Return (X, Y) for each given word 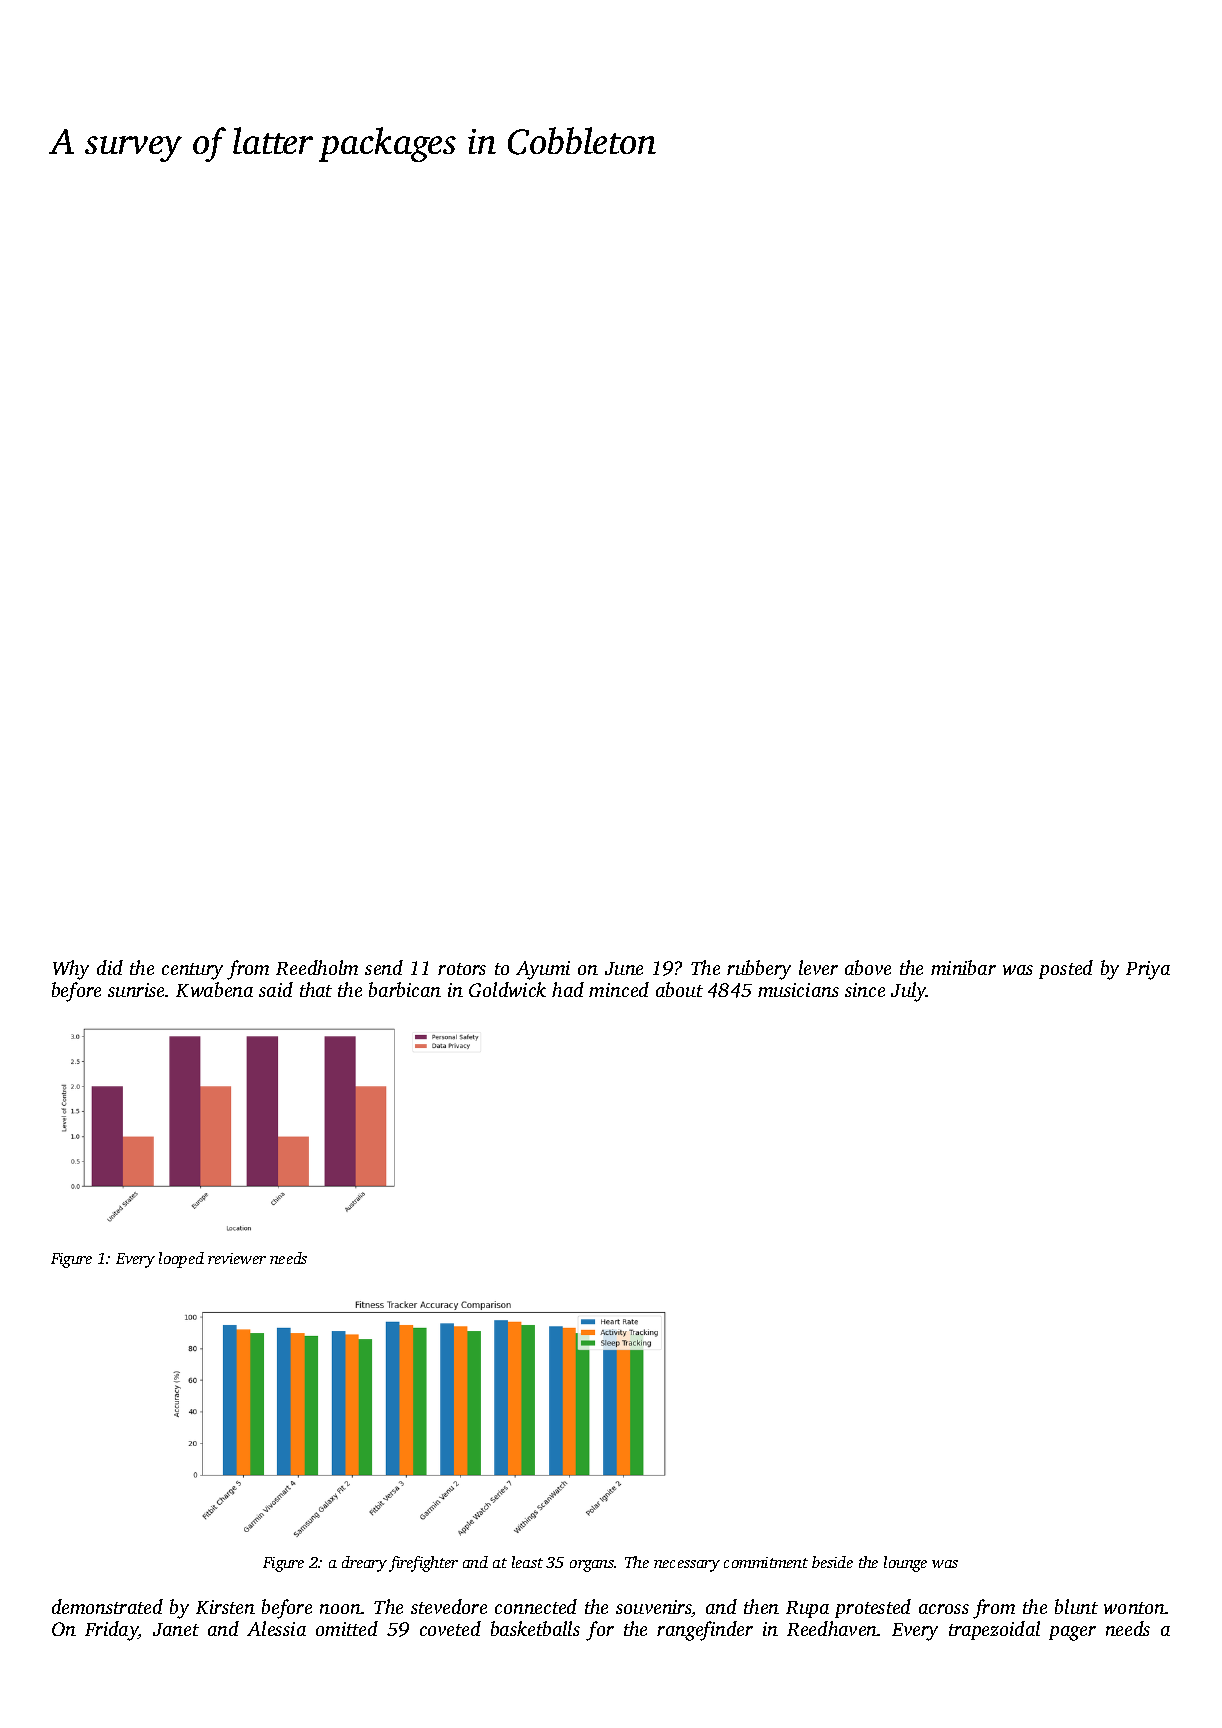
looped (181, 1260)
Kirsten (225, 1607)
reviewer (237, 1258)
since (865, 990)
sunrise (137, 990)
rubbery (759, 970)
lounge (905, 1564)
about (679, 989)
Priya (1148, 970)
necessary (687, 1566)
